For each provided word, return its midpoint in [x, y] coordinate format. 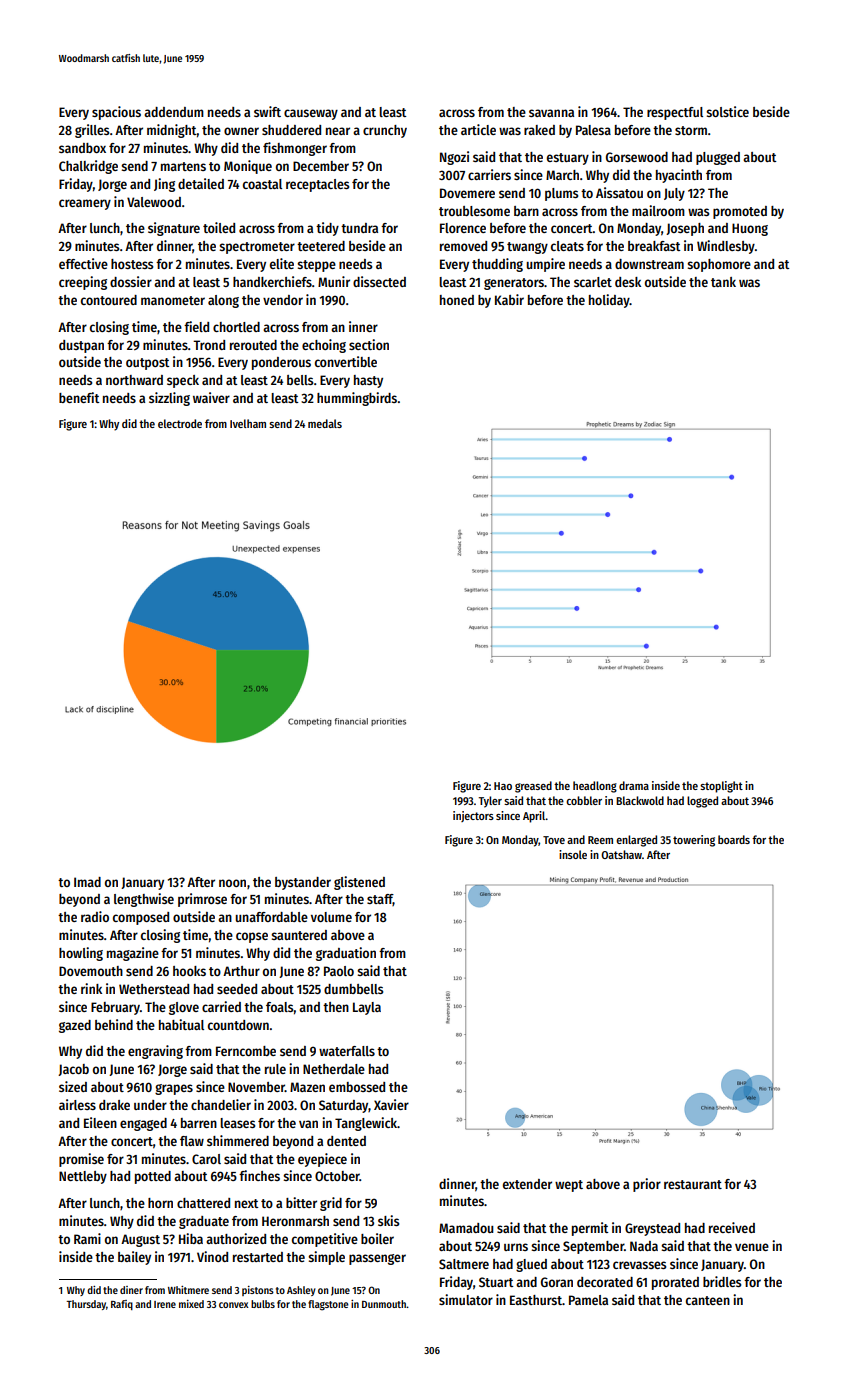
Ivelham [248, 423]
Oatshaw [621, 854]
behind [114, 1024]
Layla [367, 1008]
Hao [503, 786]
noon [232, 883]
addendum [174, 112]
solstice [727, 111]
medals [325, 423]
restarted [258, 1257]
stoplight [721, 787]
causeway [311, 114]
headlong [595, 787]
